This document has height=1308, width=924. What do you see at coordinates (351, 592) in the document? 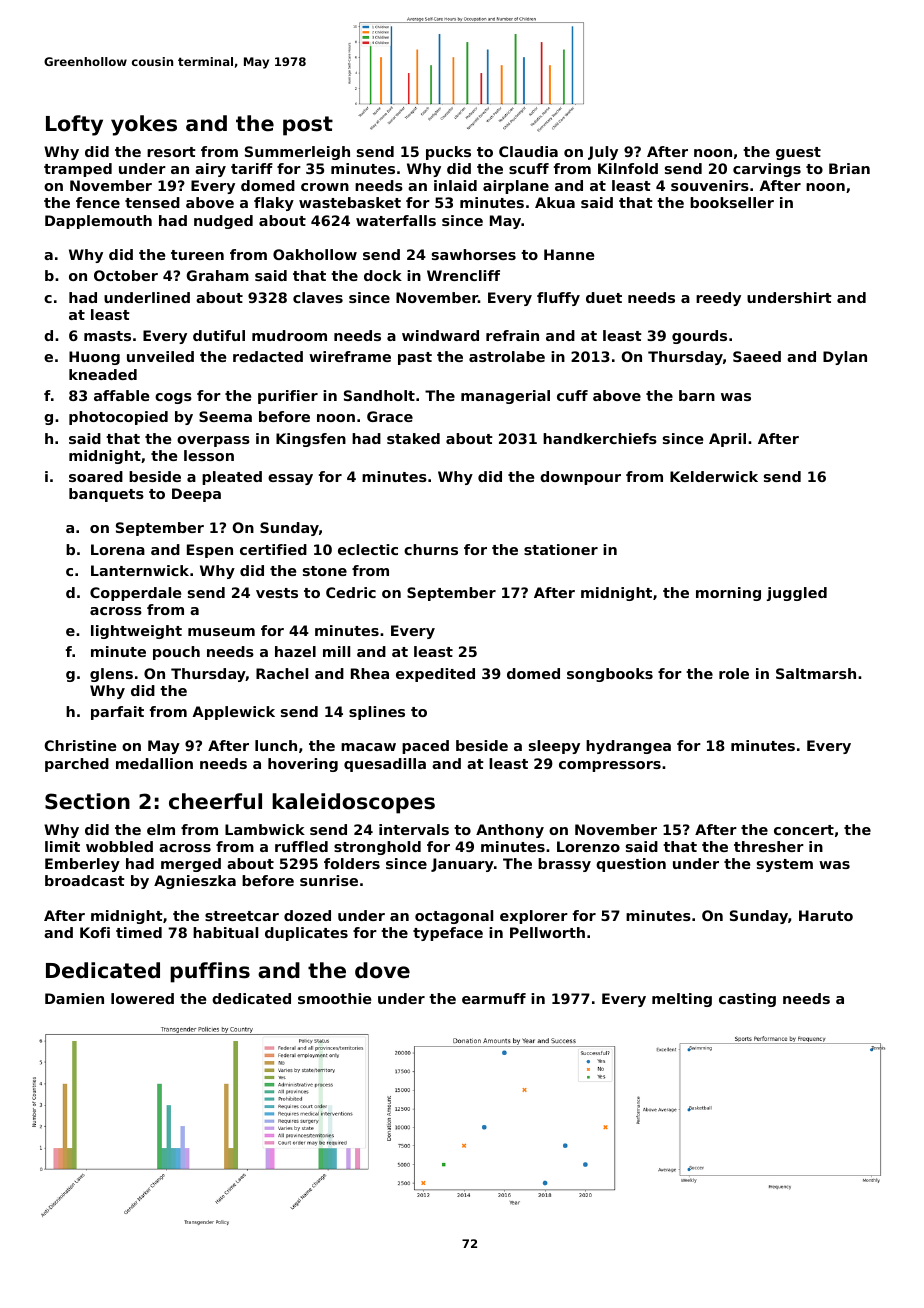
I see `Cedric` at bounding box center [351, 592].
